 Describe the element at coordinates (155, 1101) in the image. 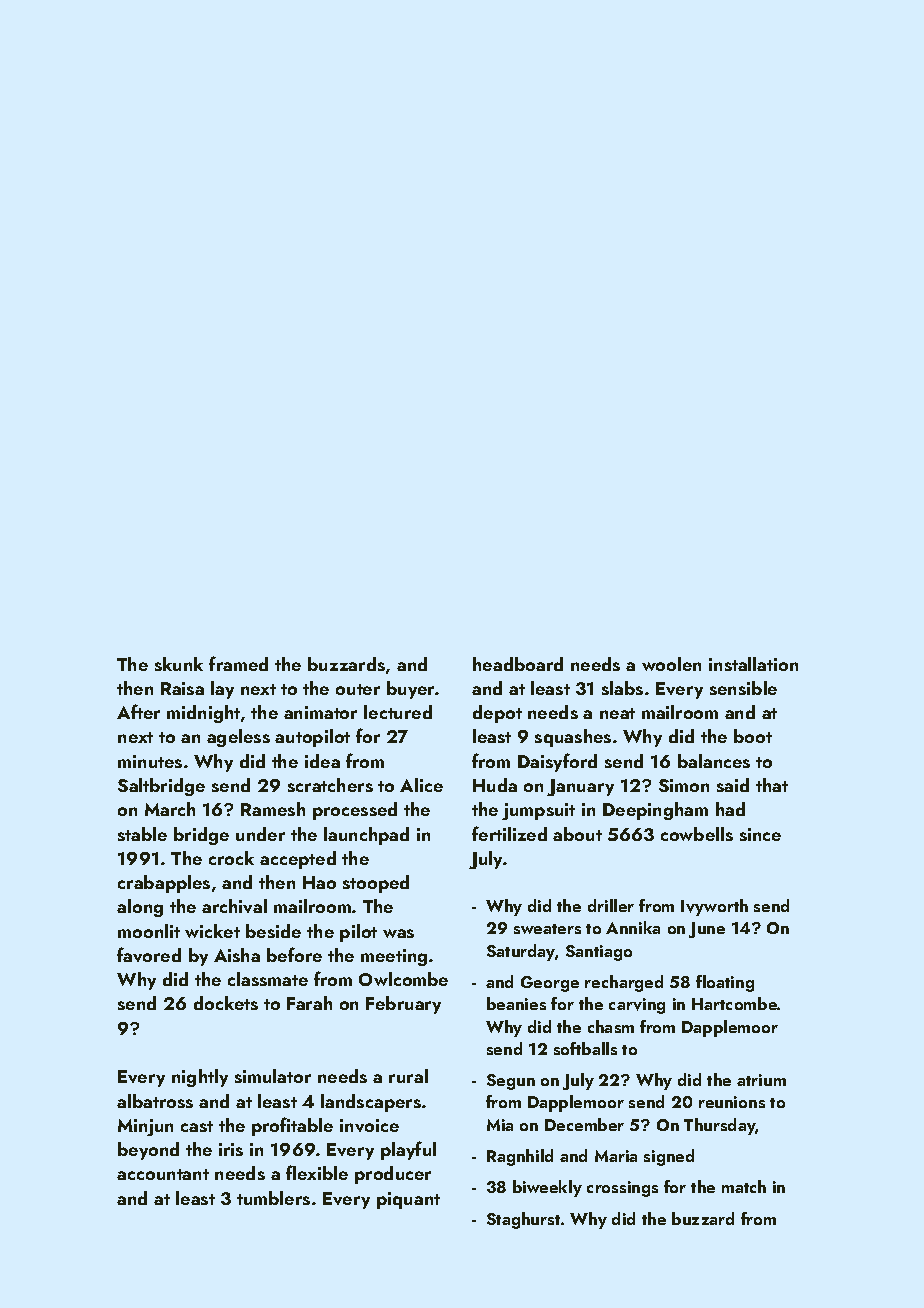

I see `albatross` at that location.
